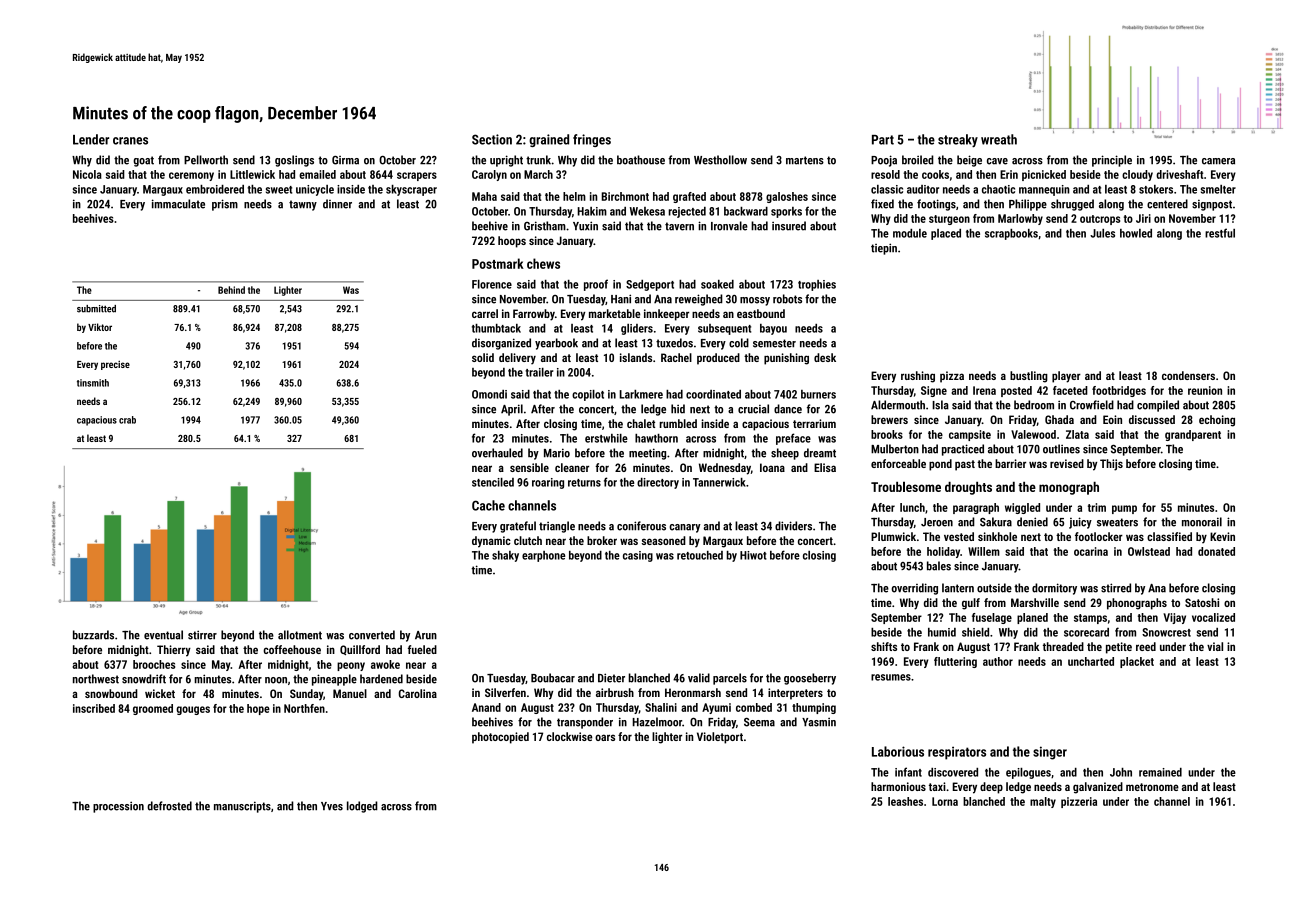 The image size is (1308, 924). Describe the element at coordinates (488, 505) in the screenshot. I see `Cache` at that location.
